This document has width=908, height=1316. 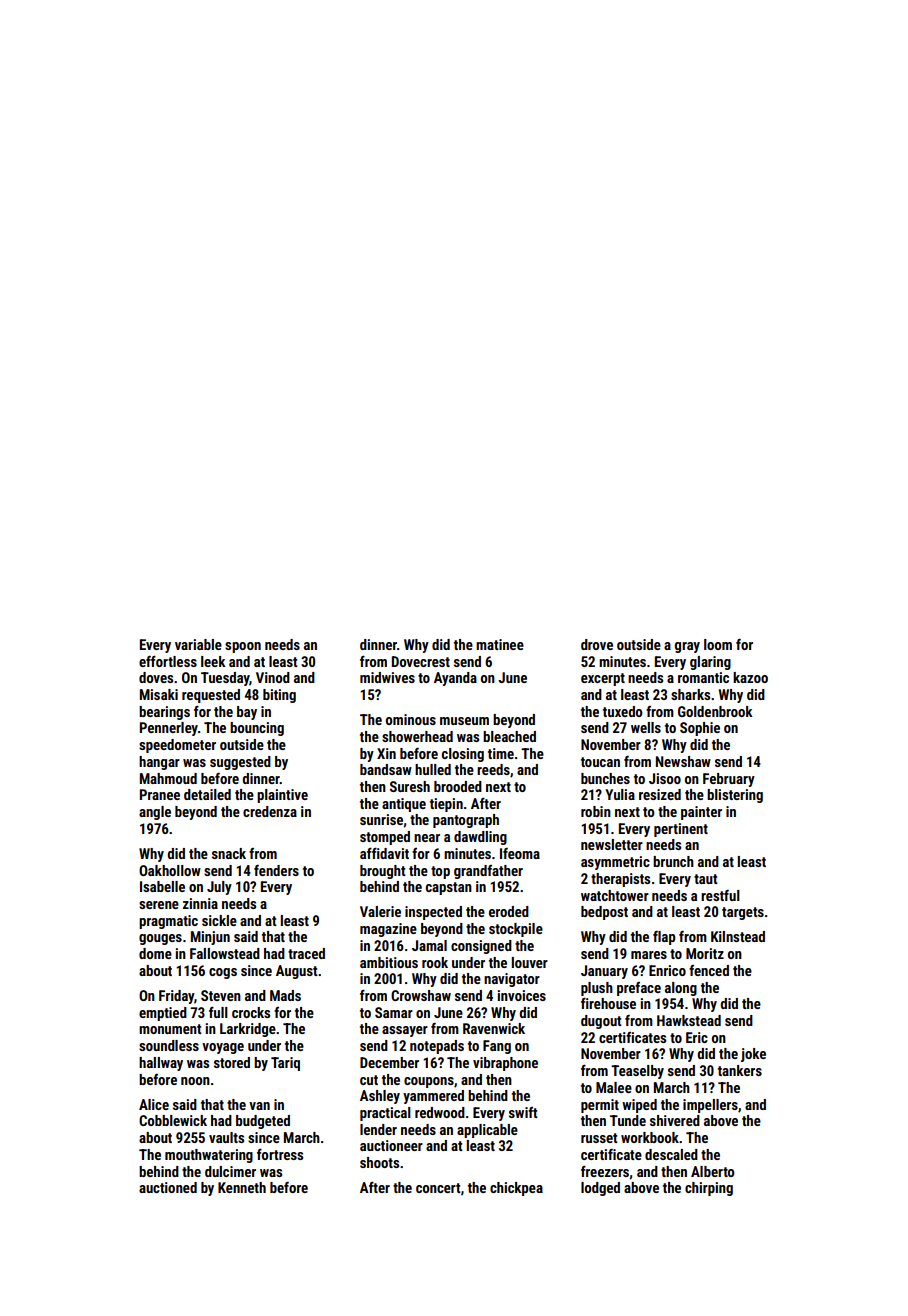 What do you see at coordinates (159, 694) in the document?
I see `Misaki` at bounding box center [159, 694].
